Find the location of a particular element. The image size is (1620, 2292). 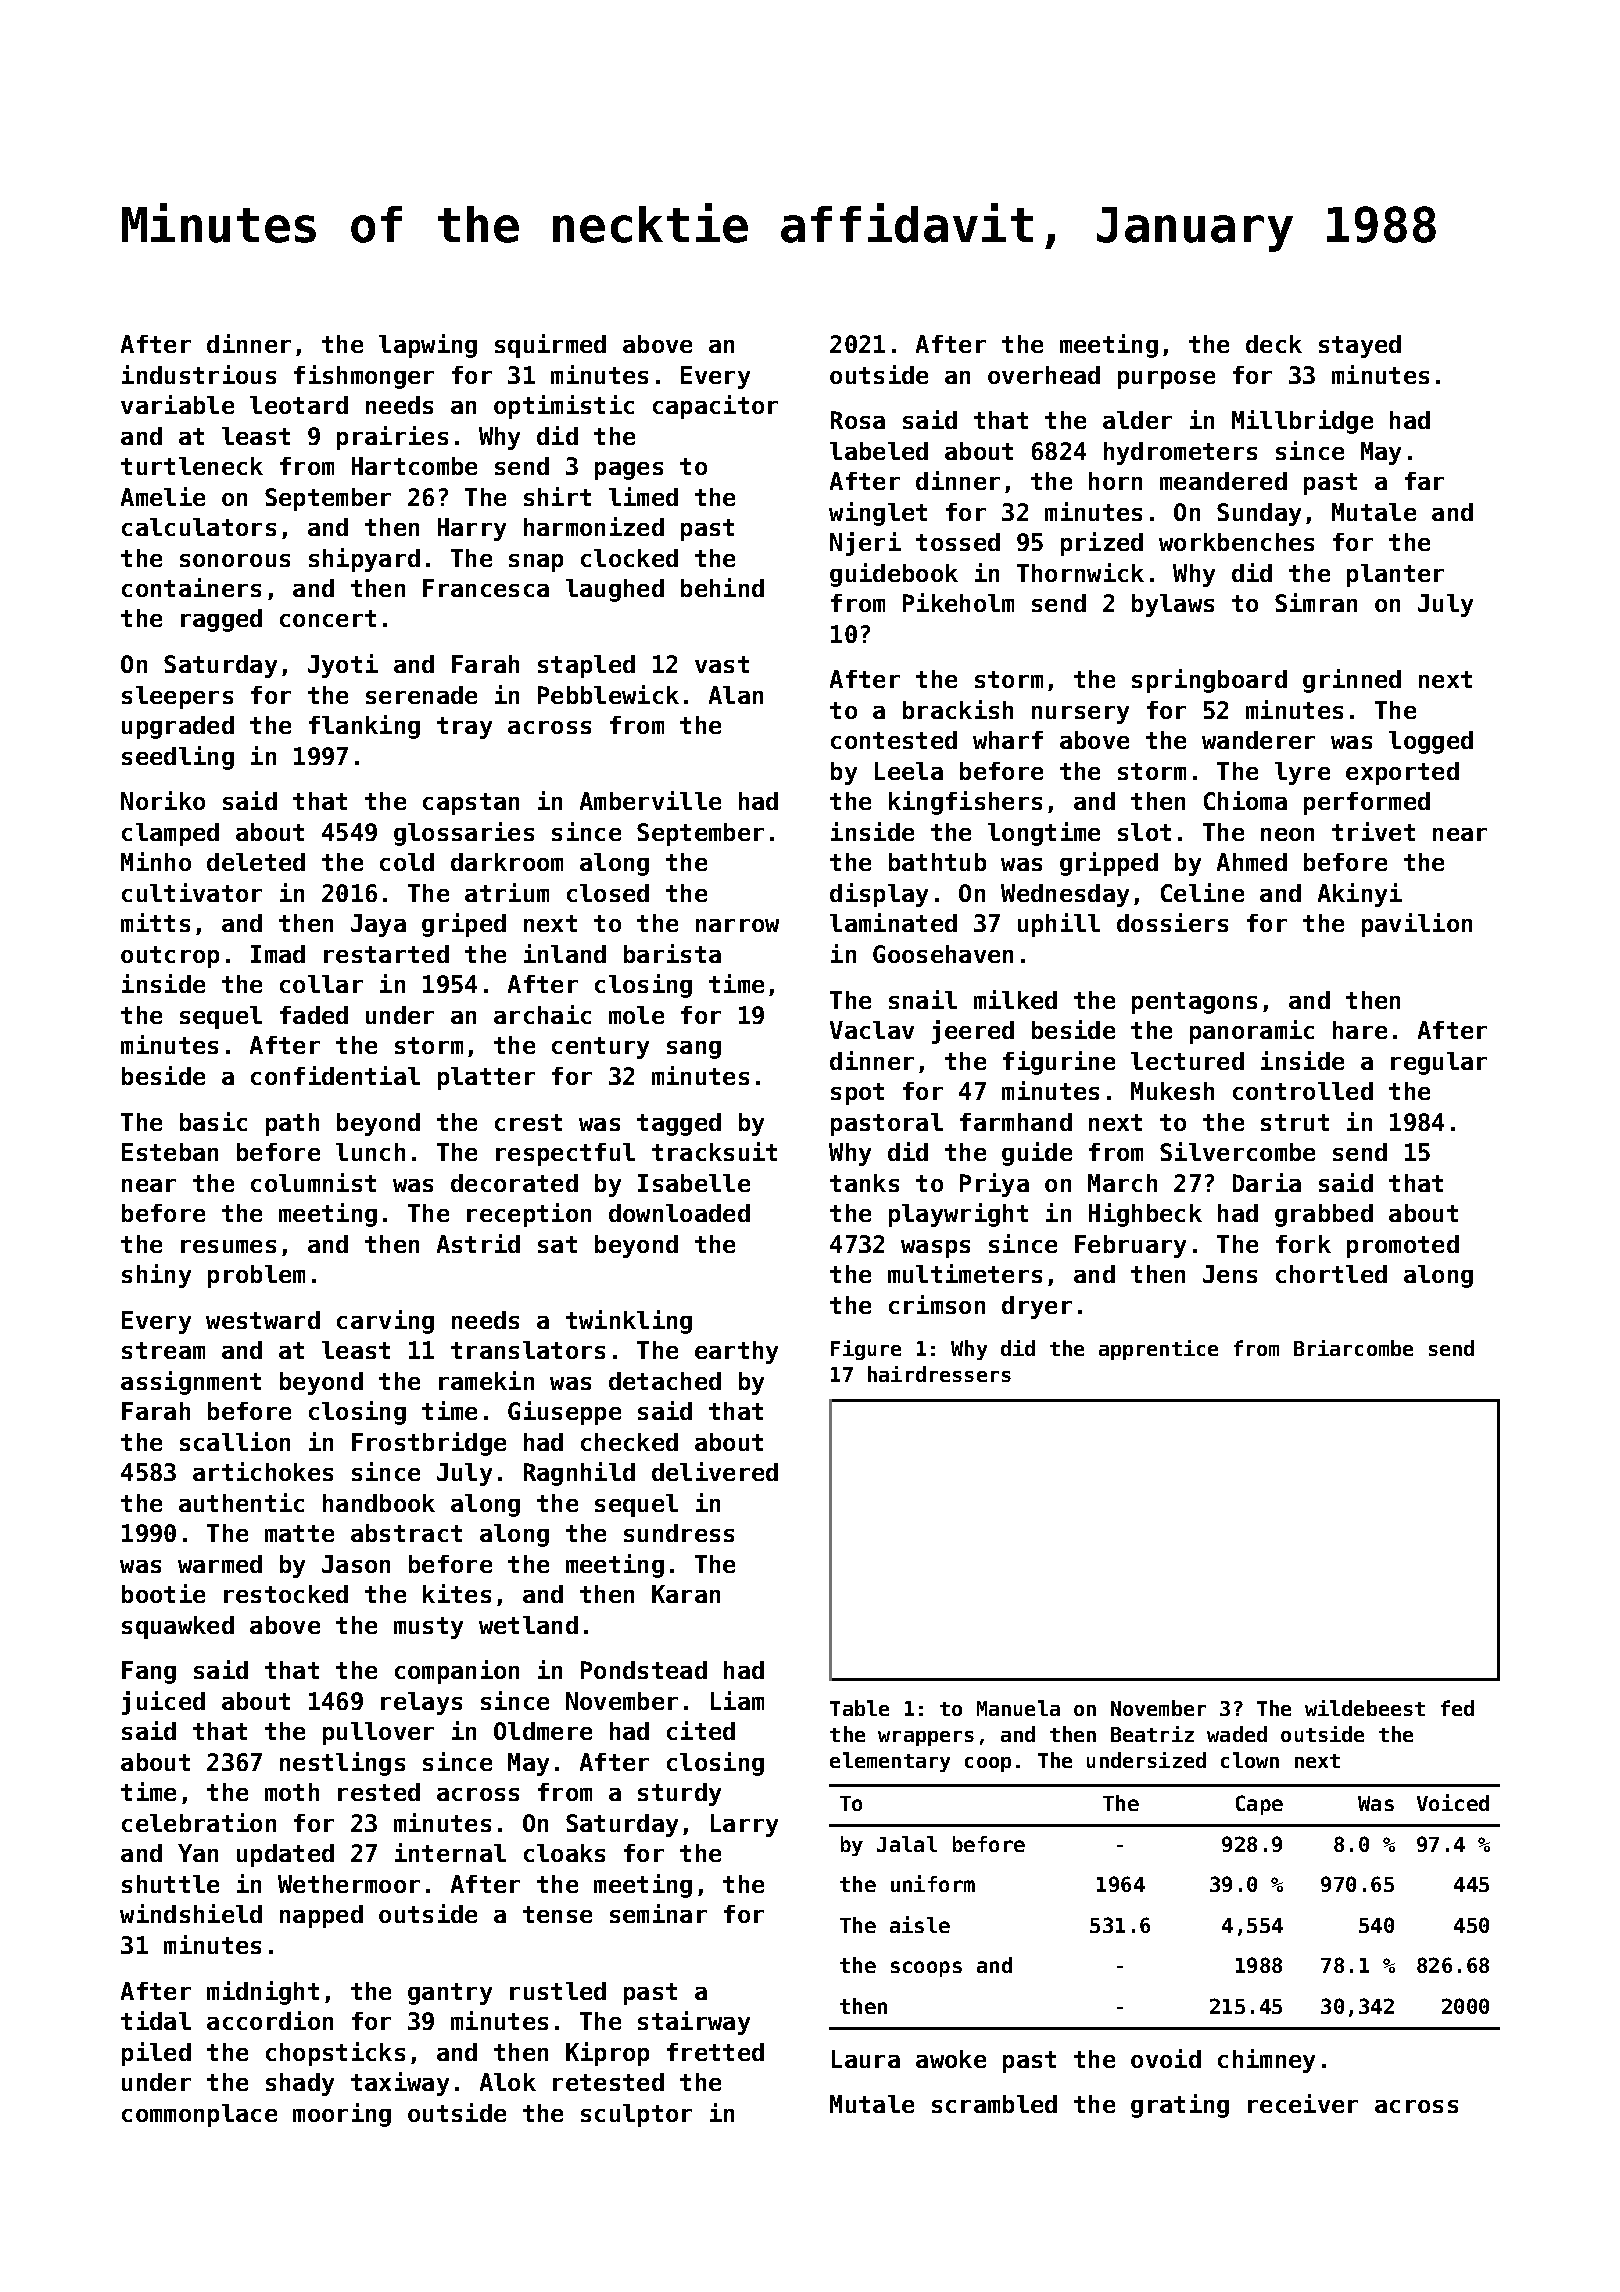

chopsticks is located at coordinates (335, 2054).
